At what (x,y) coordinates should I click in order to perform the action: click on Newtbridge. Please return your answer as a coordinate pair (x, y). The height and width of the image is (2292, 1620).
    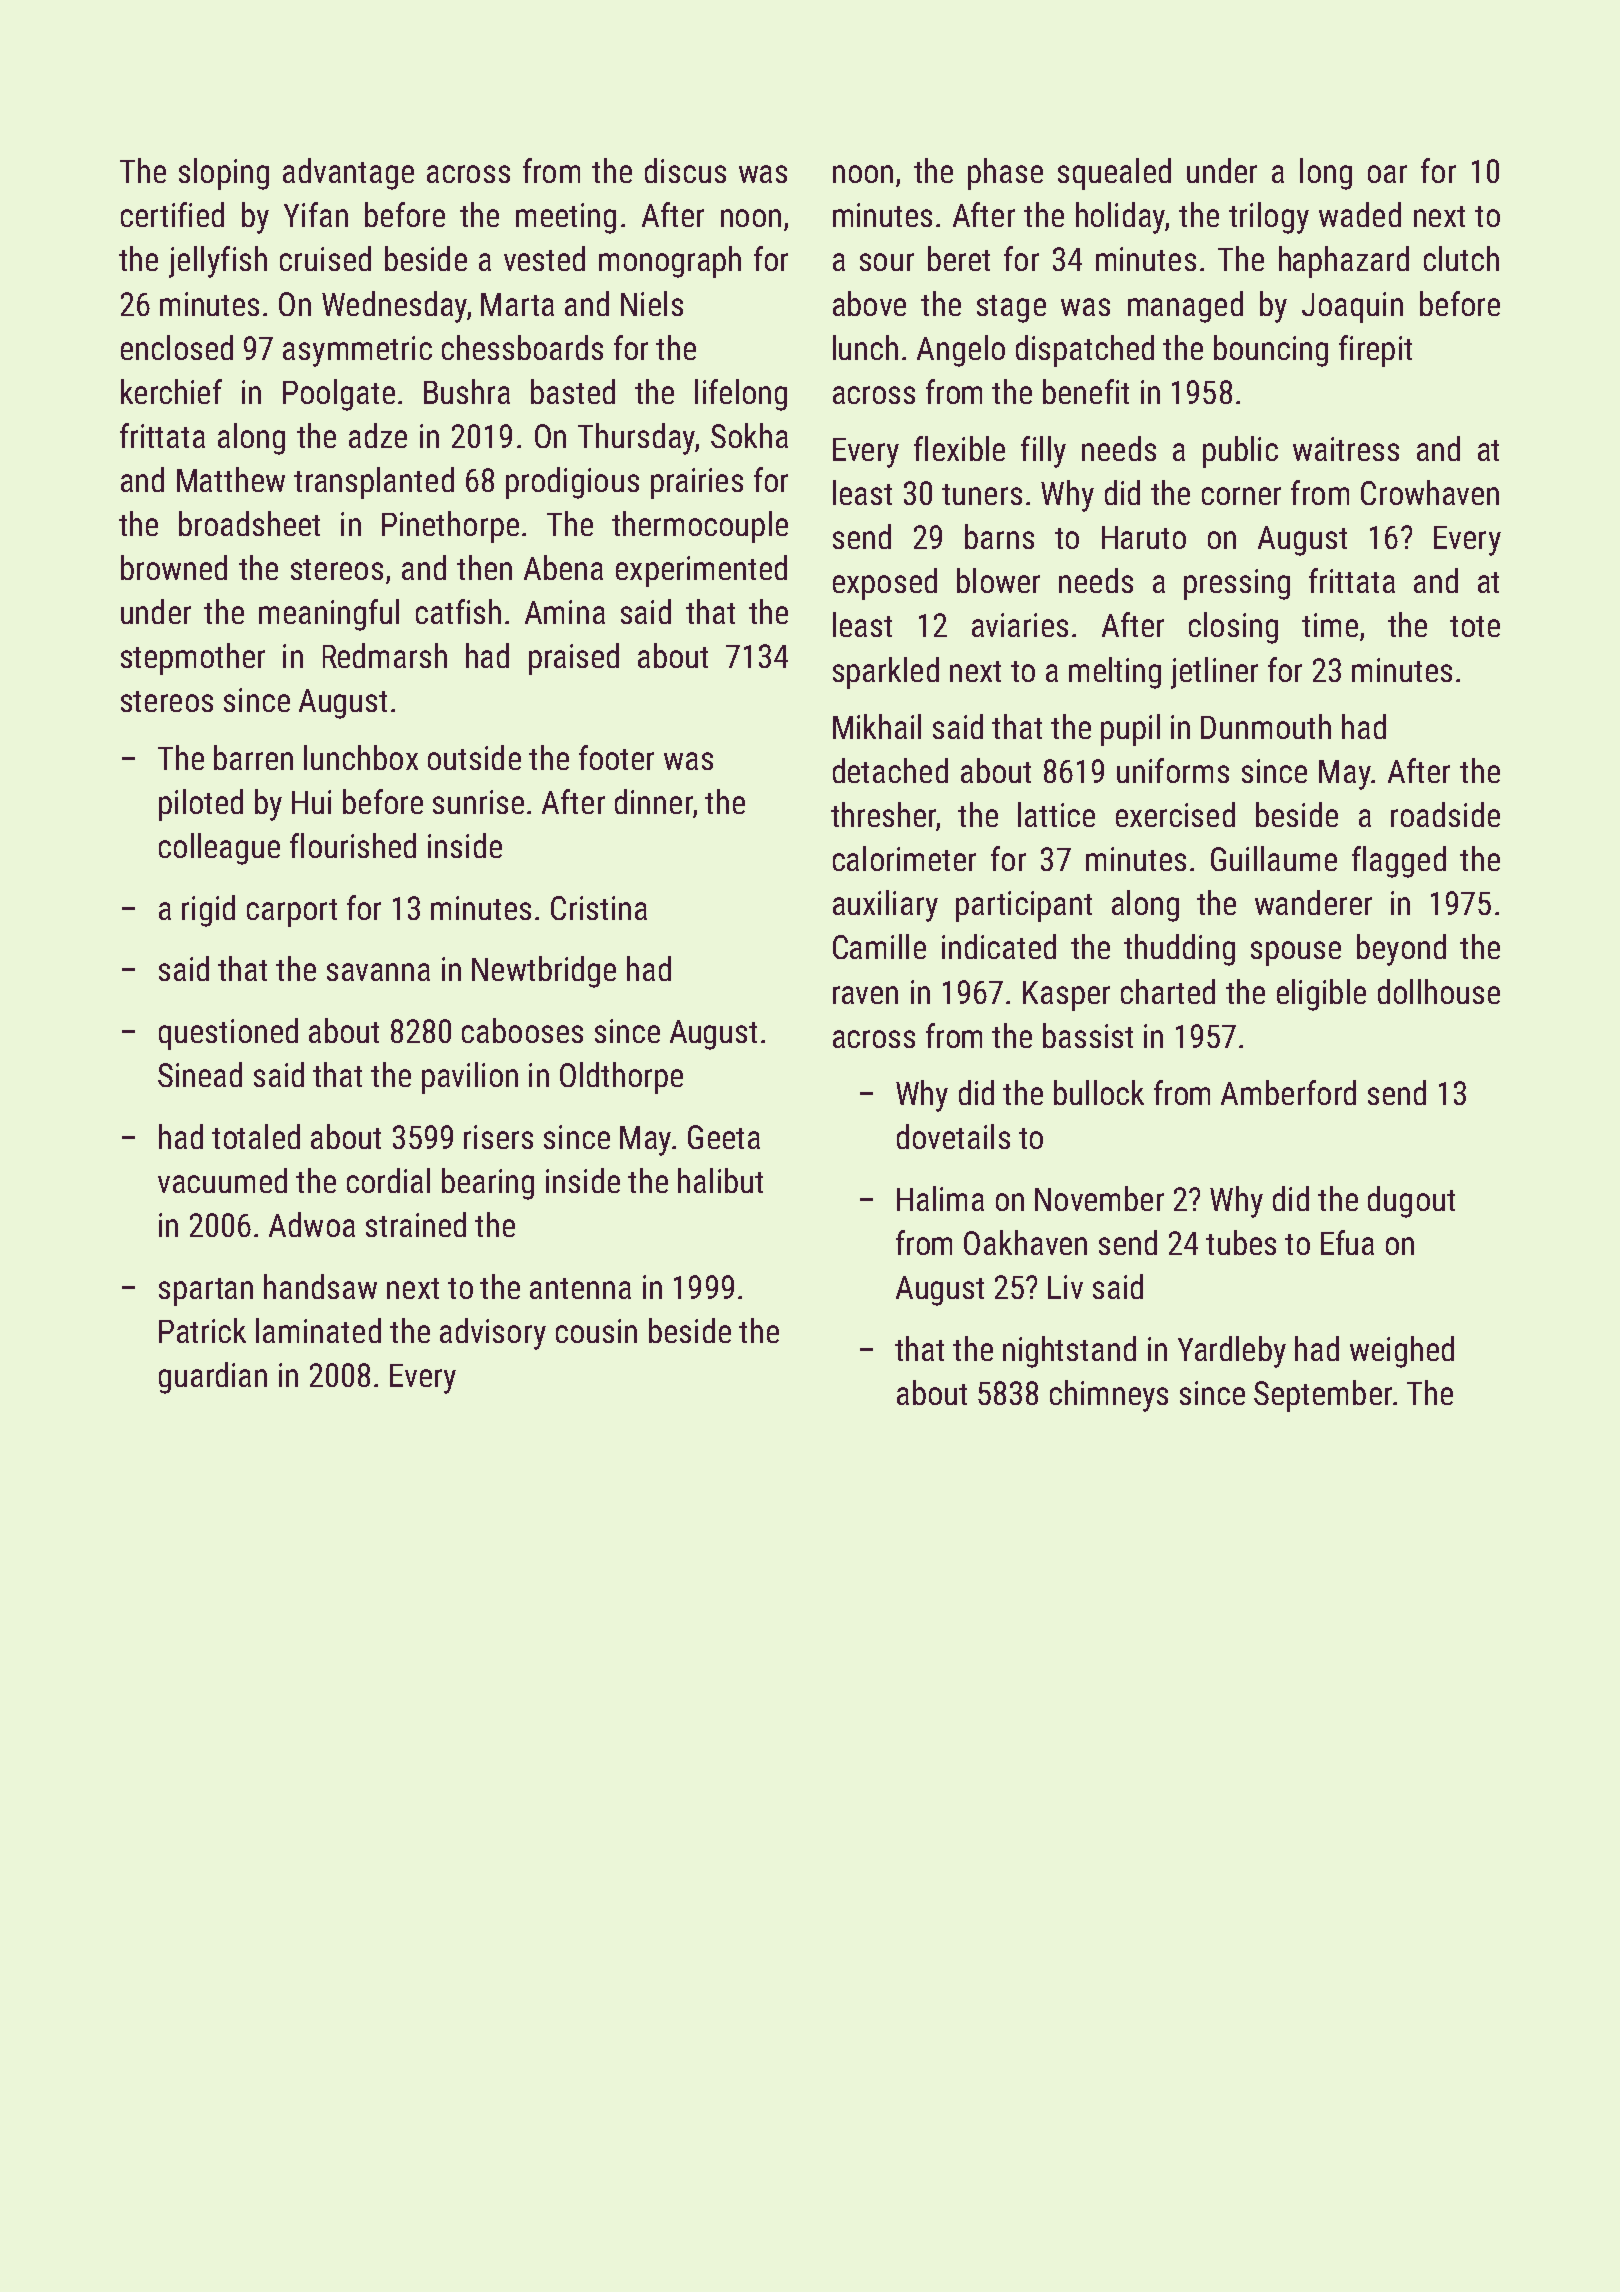
    Looking at the image, I should click on (544, 972).
